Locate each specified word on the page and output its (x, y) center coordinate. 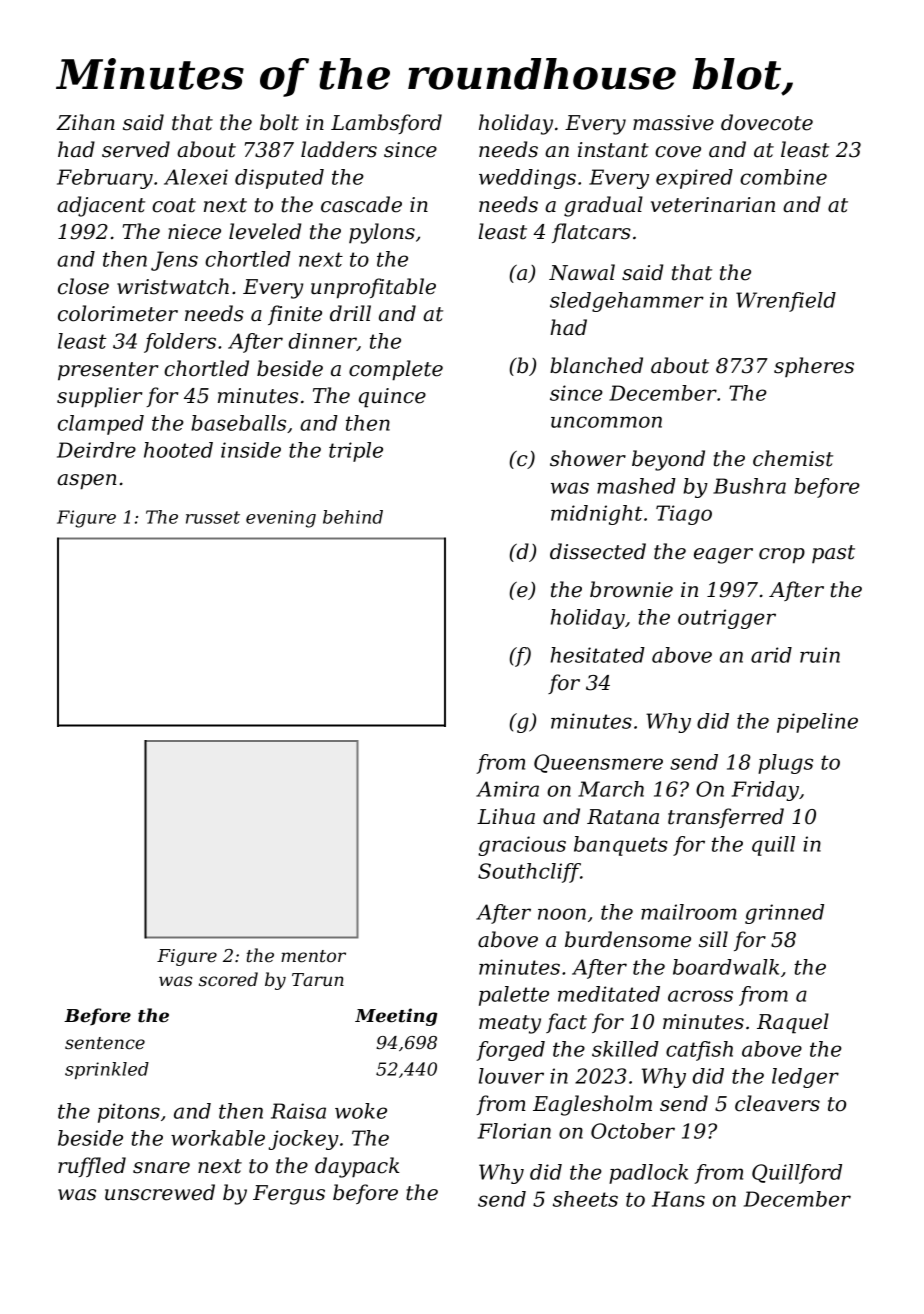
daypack (357, 1167)
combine (783, 177)
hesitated (598, 655)
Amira (507, 789)
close (83, 286)
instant (613, 150)
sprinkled (107, 1070)
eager (723, 556)
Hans (678, 1199)
